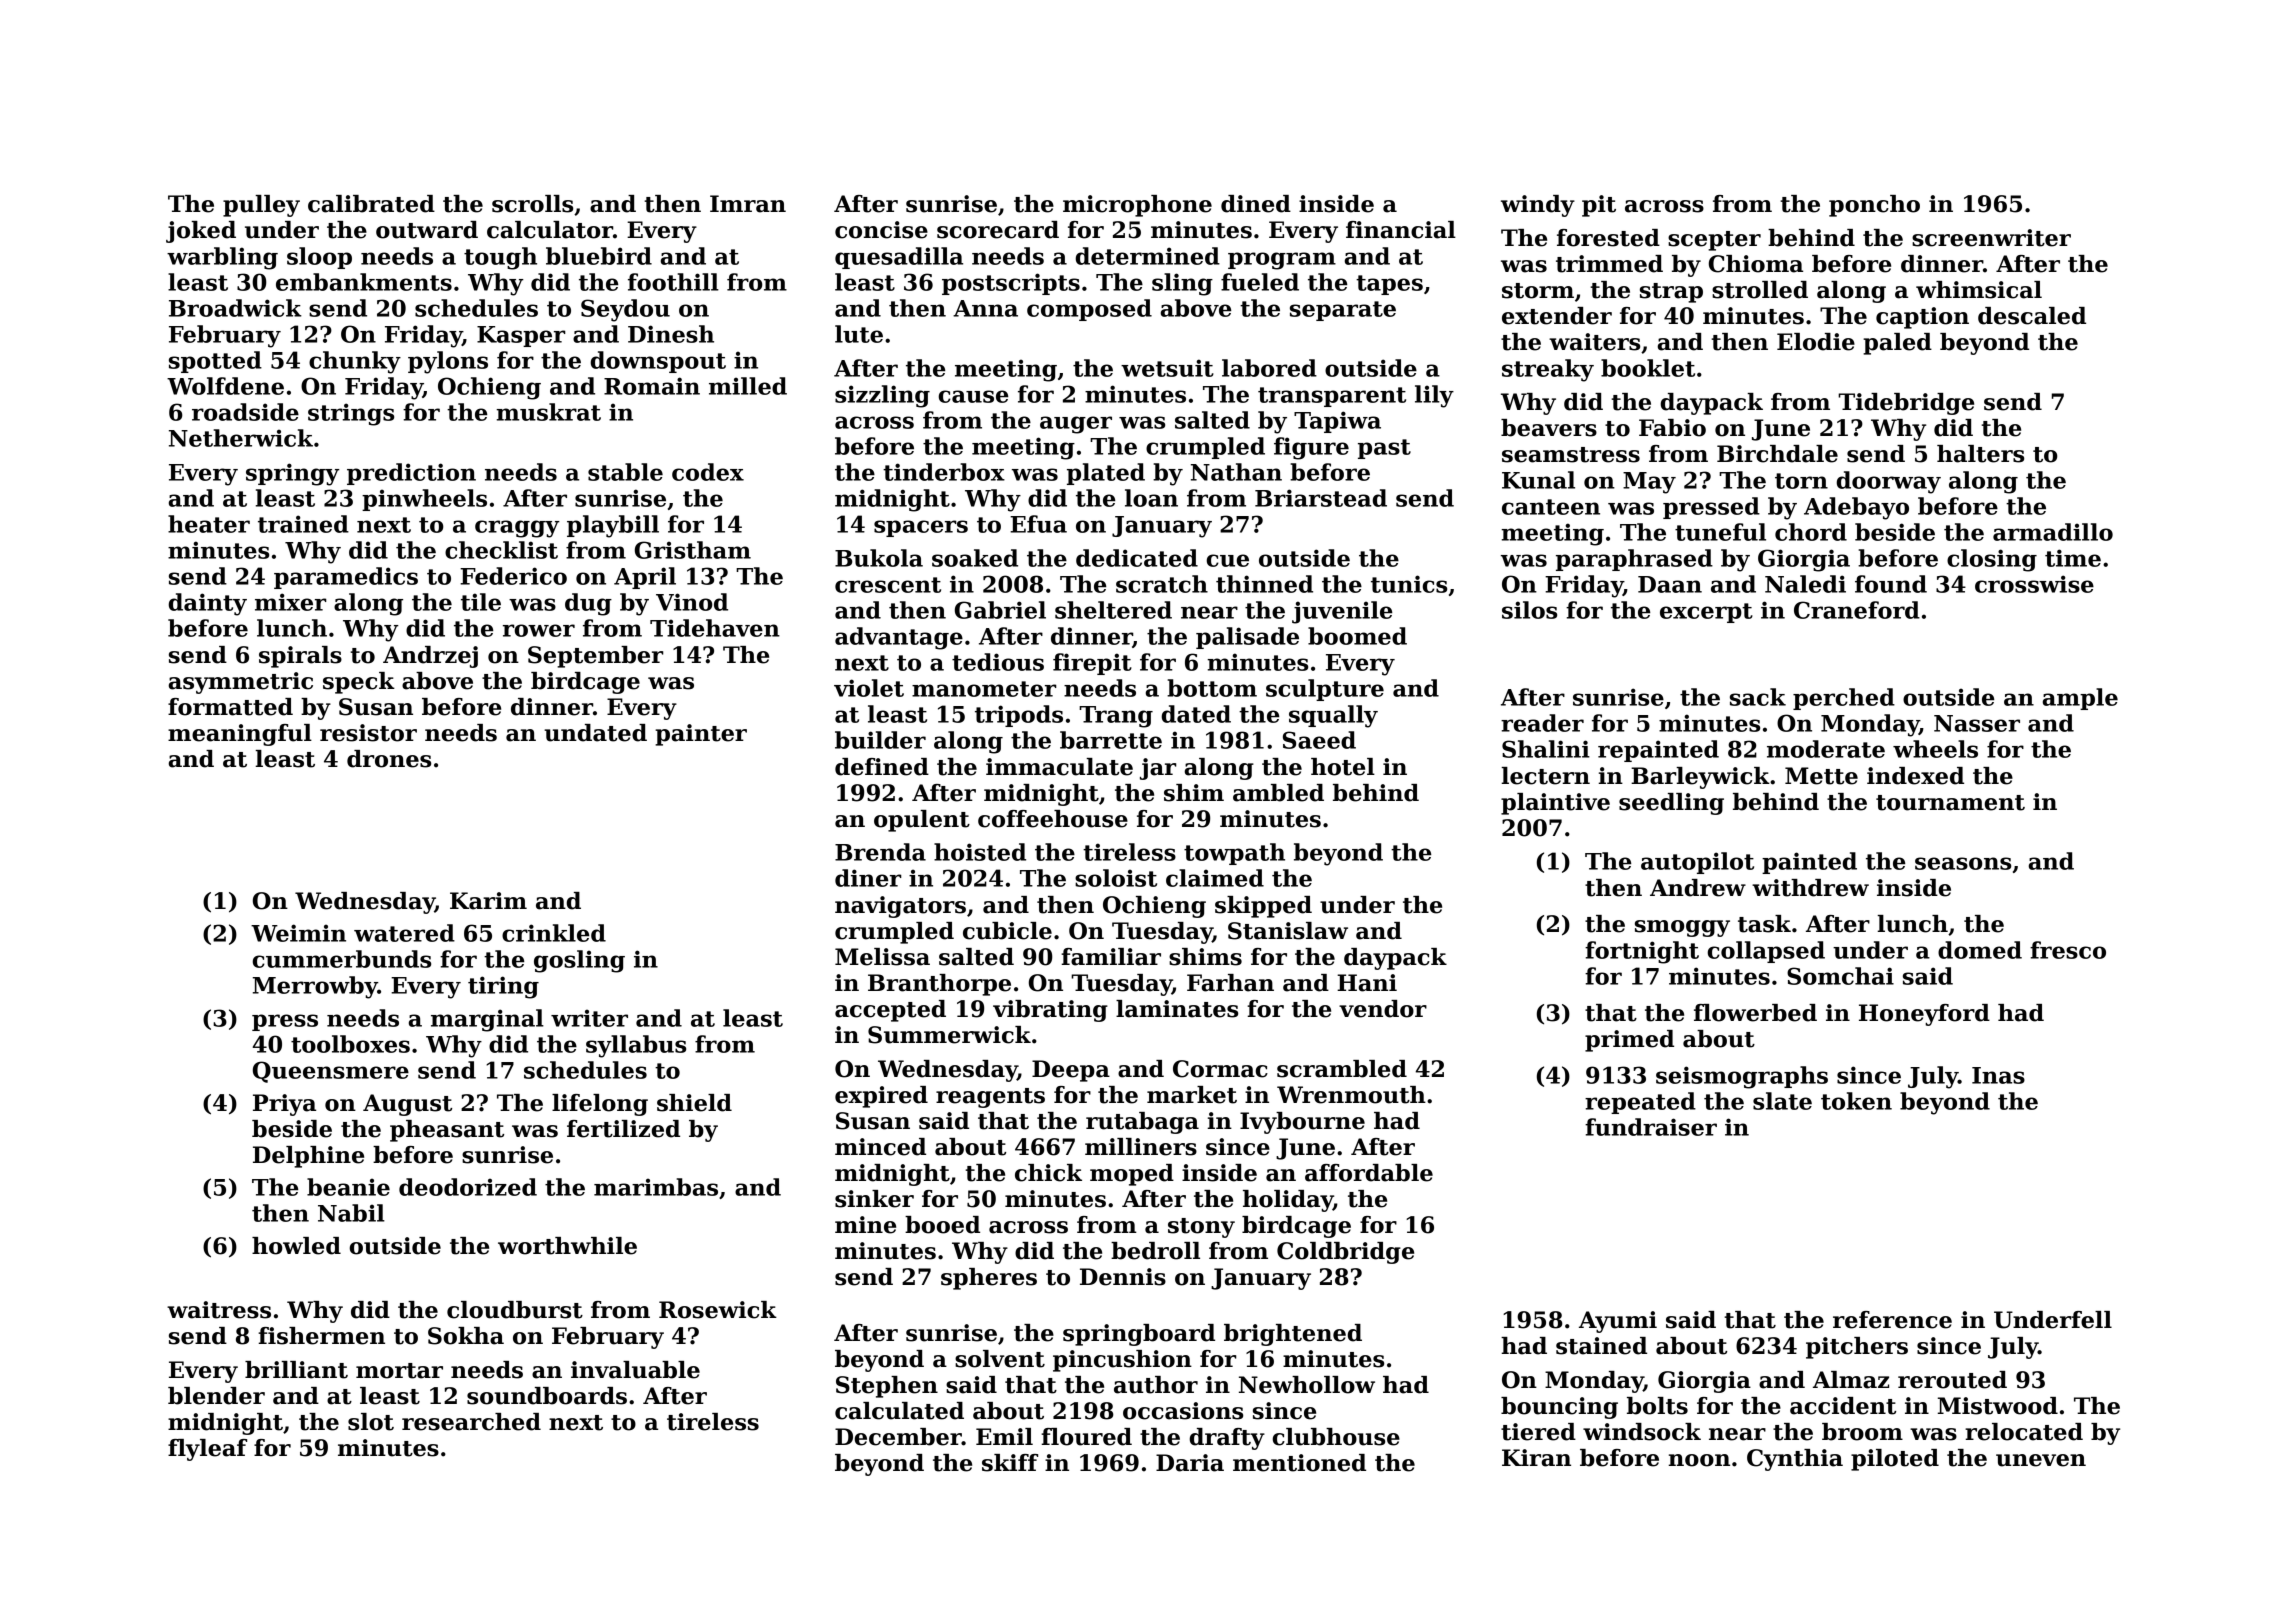  I want to click on skiff, so click(1010, 1463).
